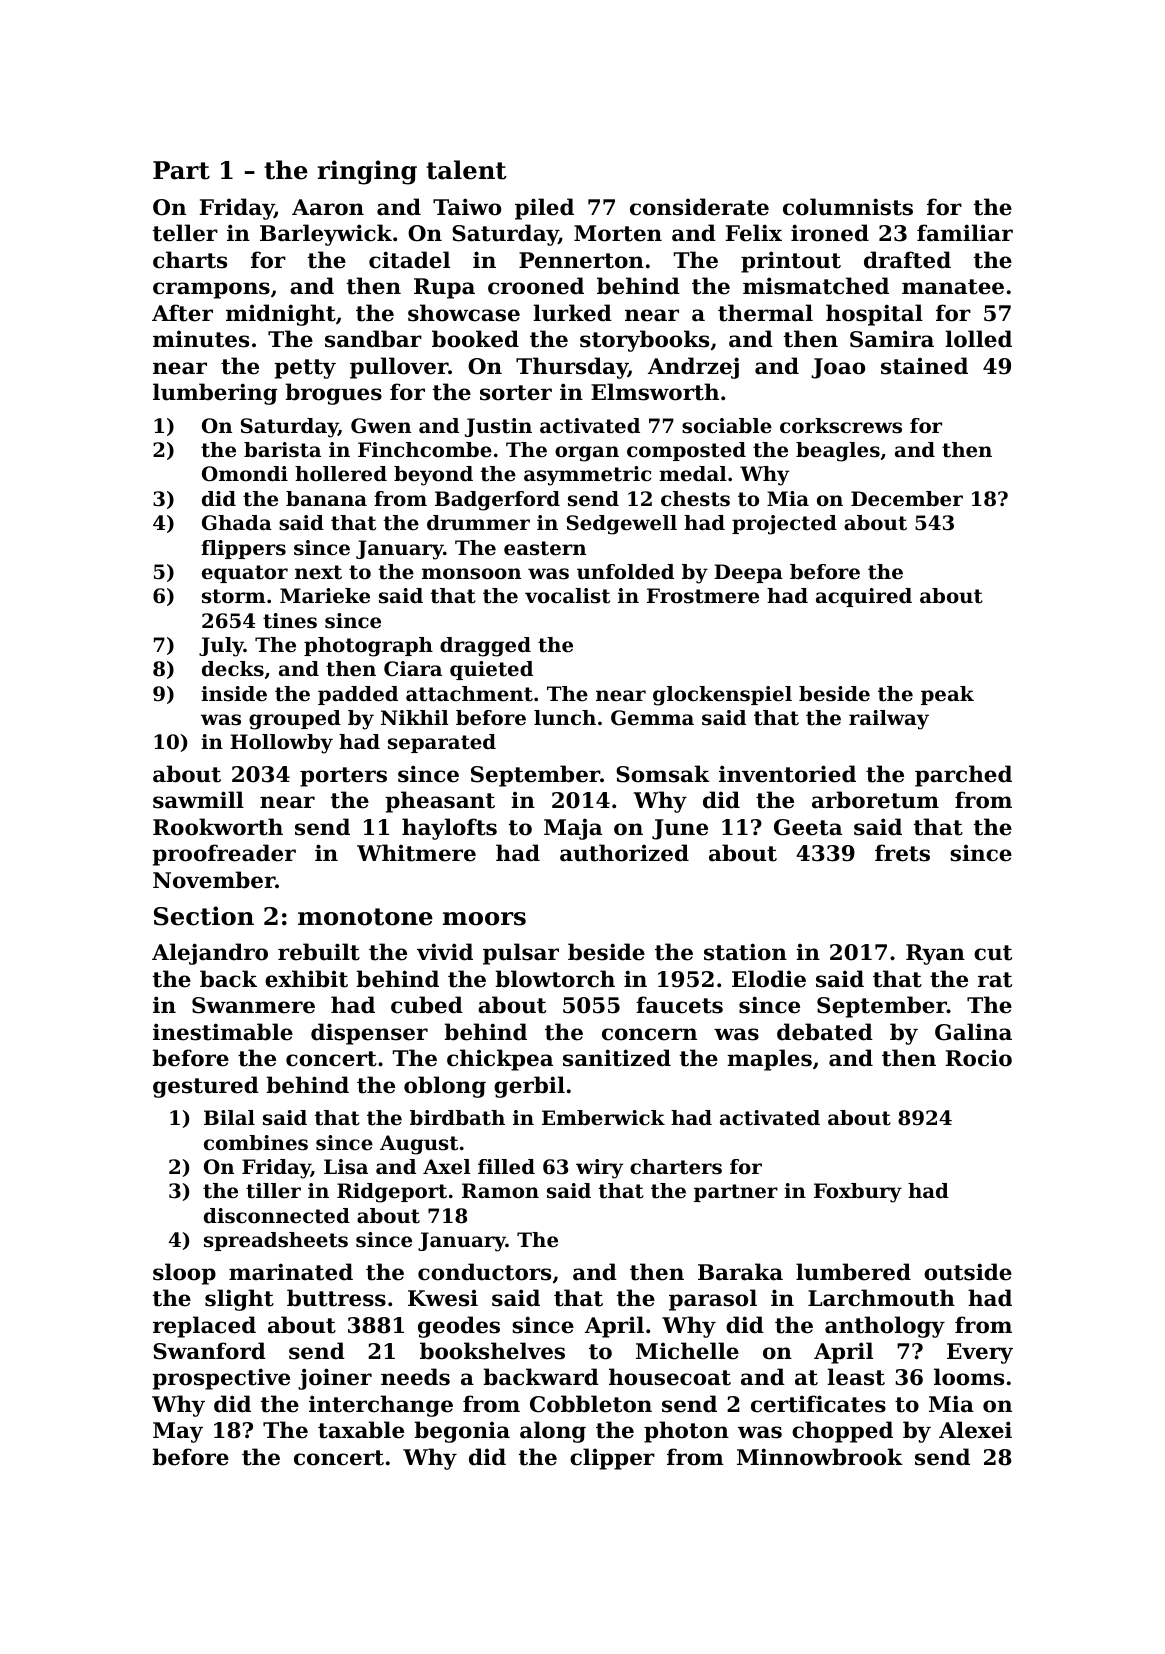 This screenshot has width=1165, height=1654. I want to click on chopped, so click(842, 1432).
